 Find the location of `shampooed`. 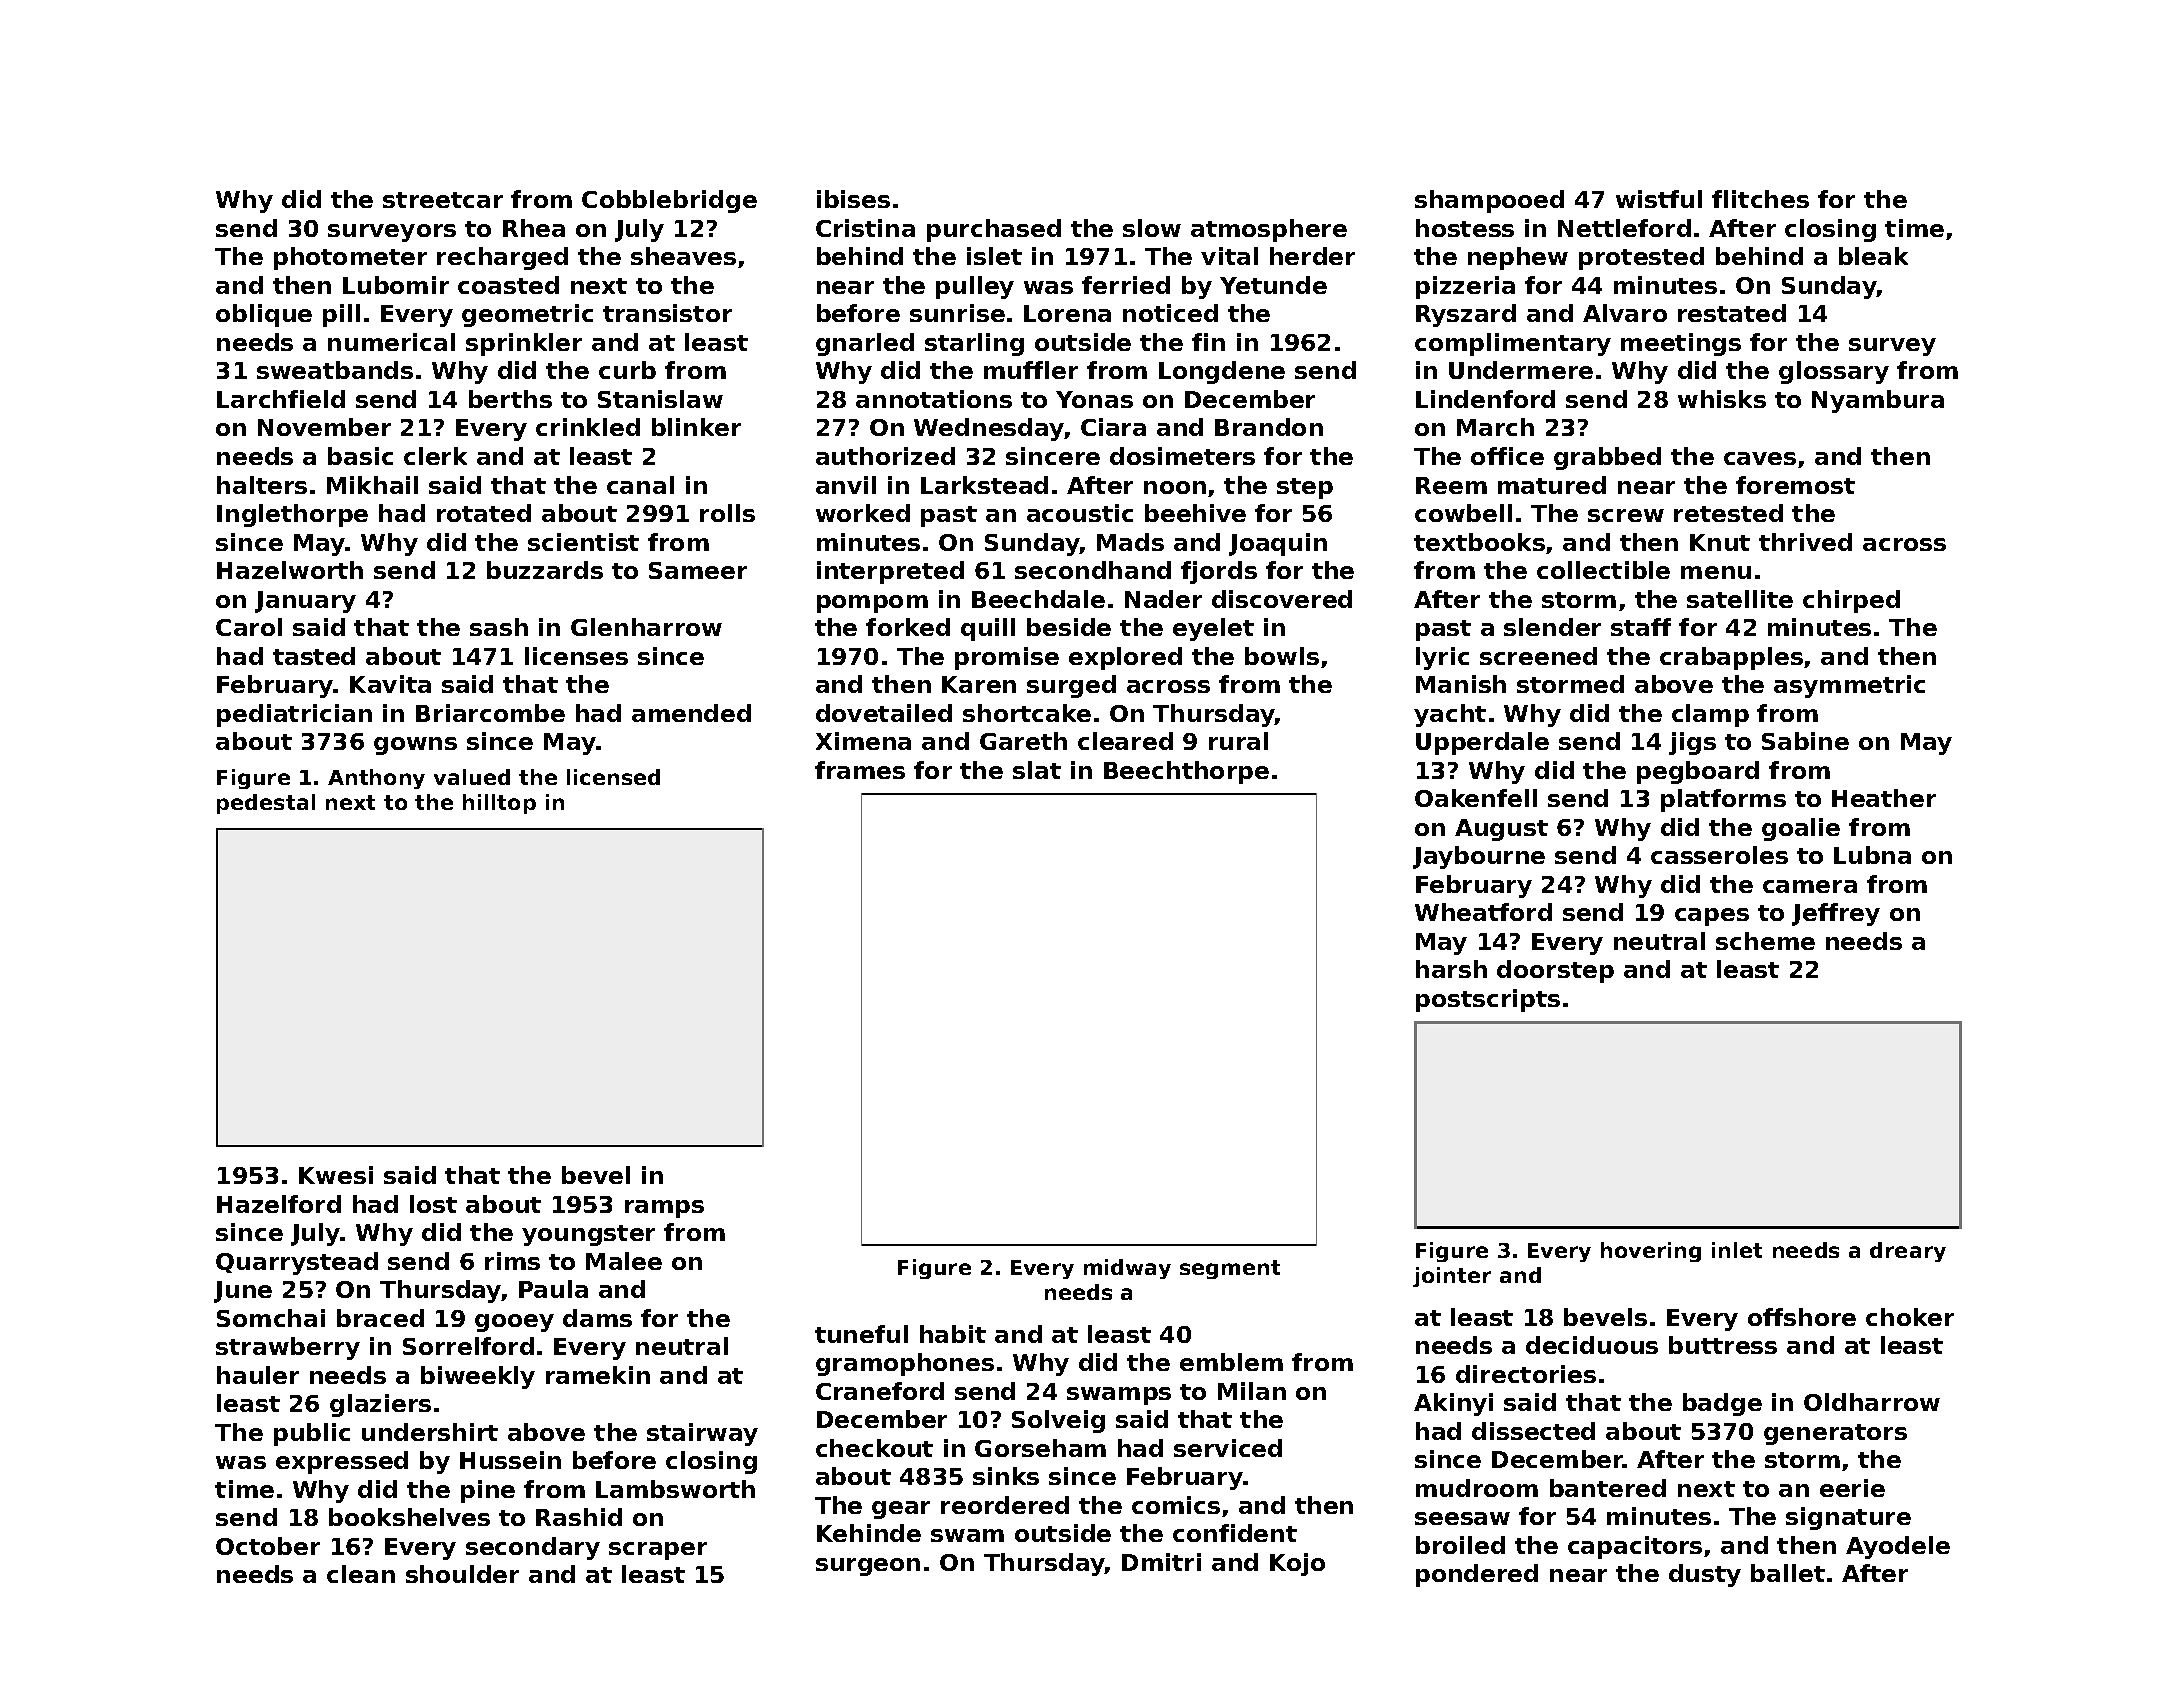

shampooed is located at coordinates (1489, 201).
